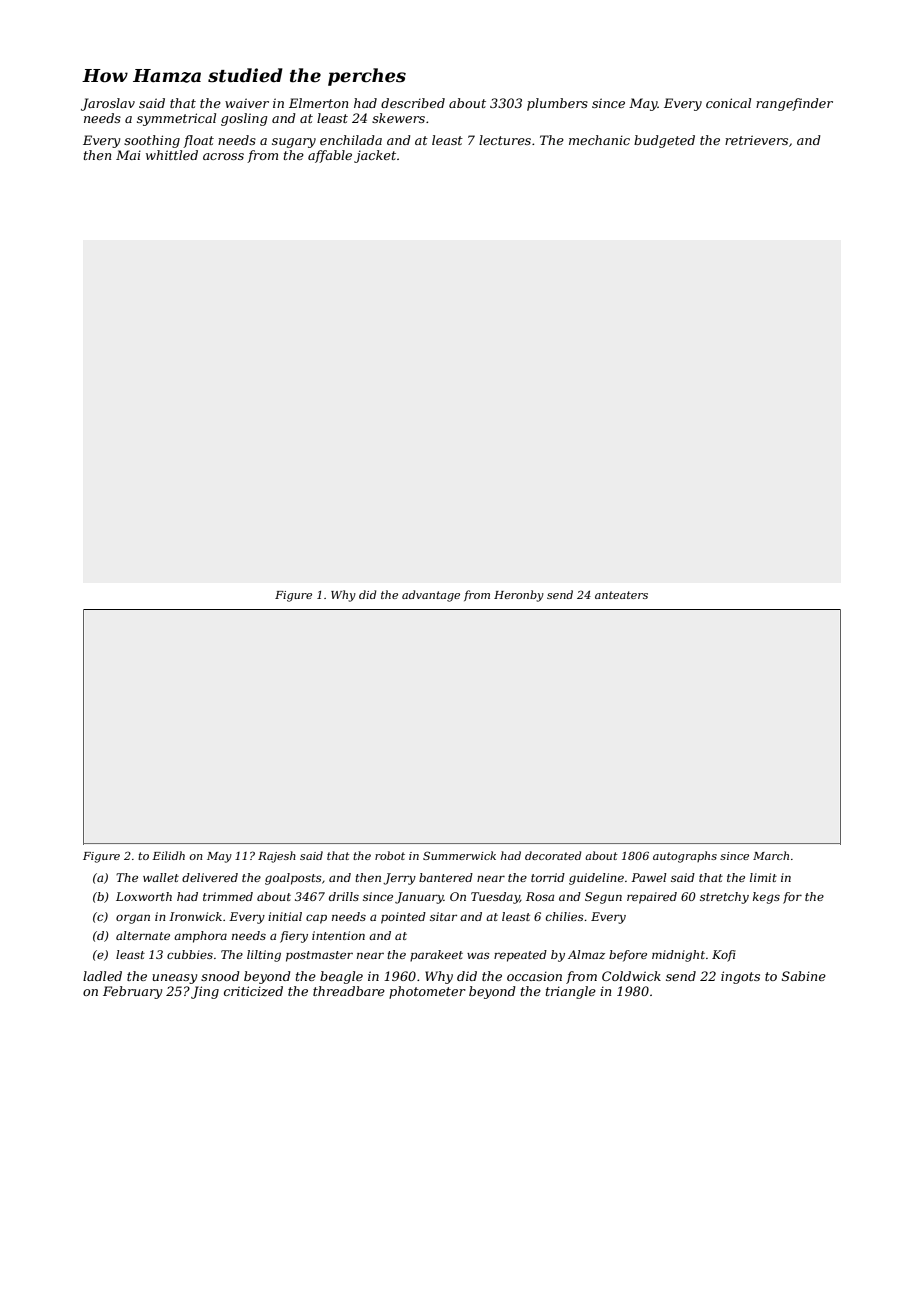  Describe the element at coordinates (621, 595) in the document. I see `anteaters` at that location.
